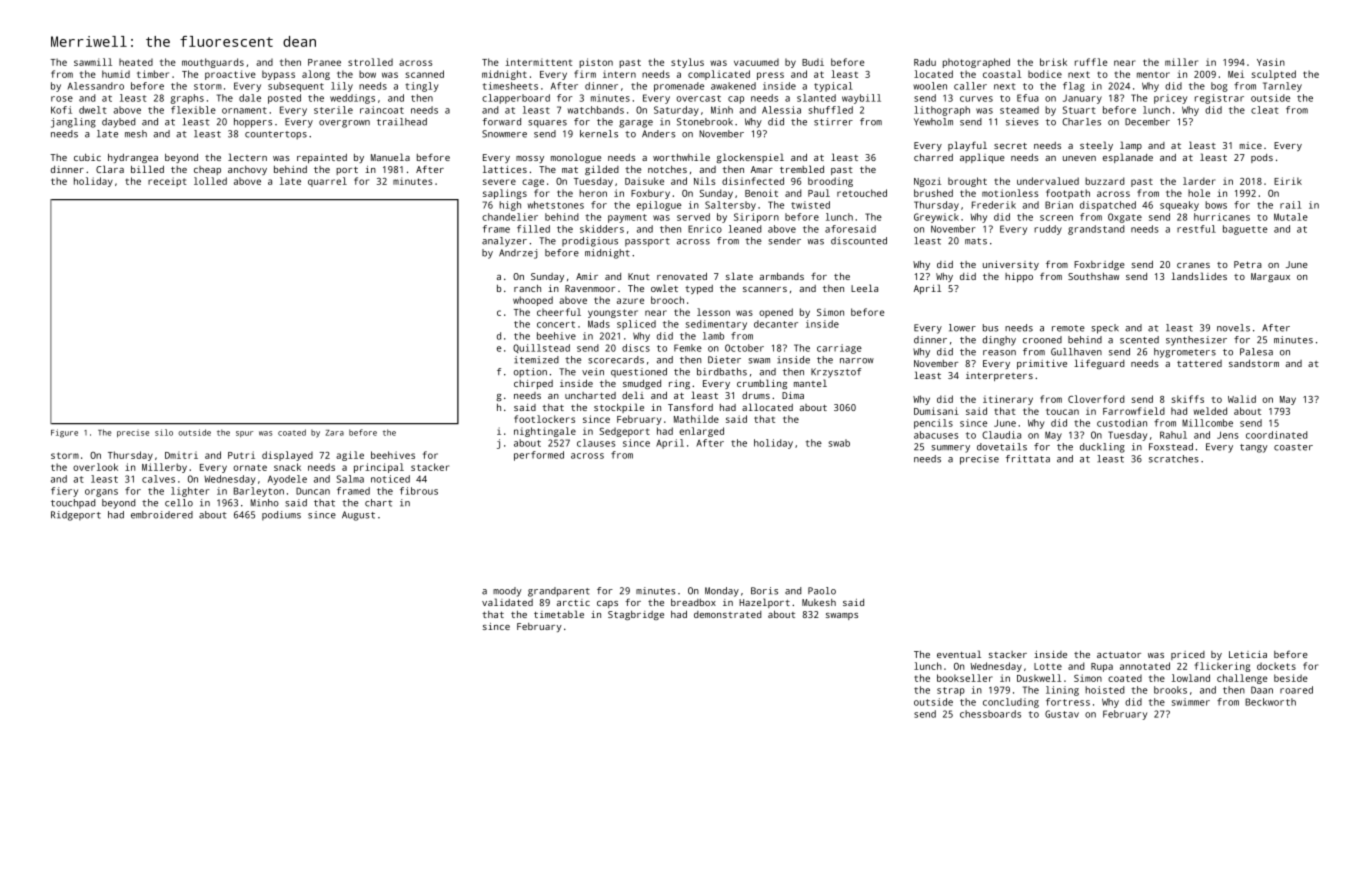 The width and height of the image is (1372, 887). What do you see at coordinates (281, 516) in the image?
I see `podiums` at bounding box center [281, 516].
